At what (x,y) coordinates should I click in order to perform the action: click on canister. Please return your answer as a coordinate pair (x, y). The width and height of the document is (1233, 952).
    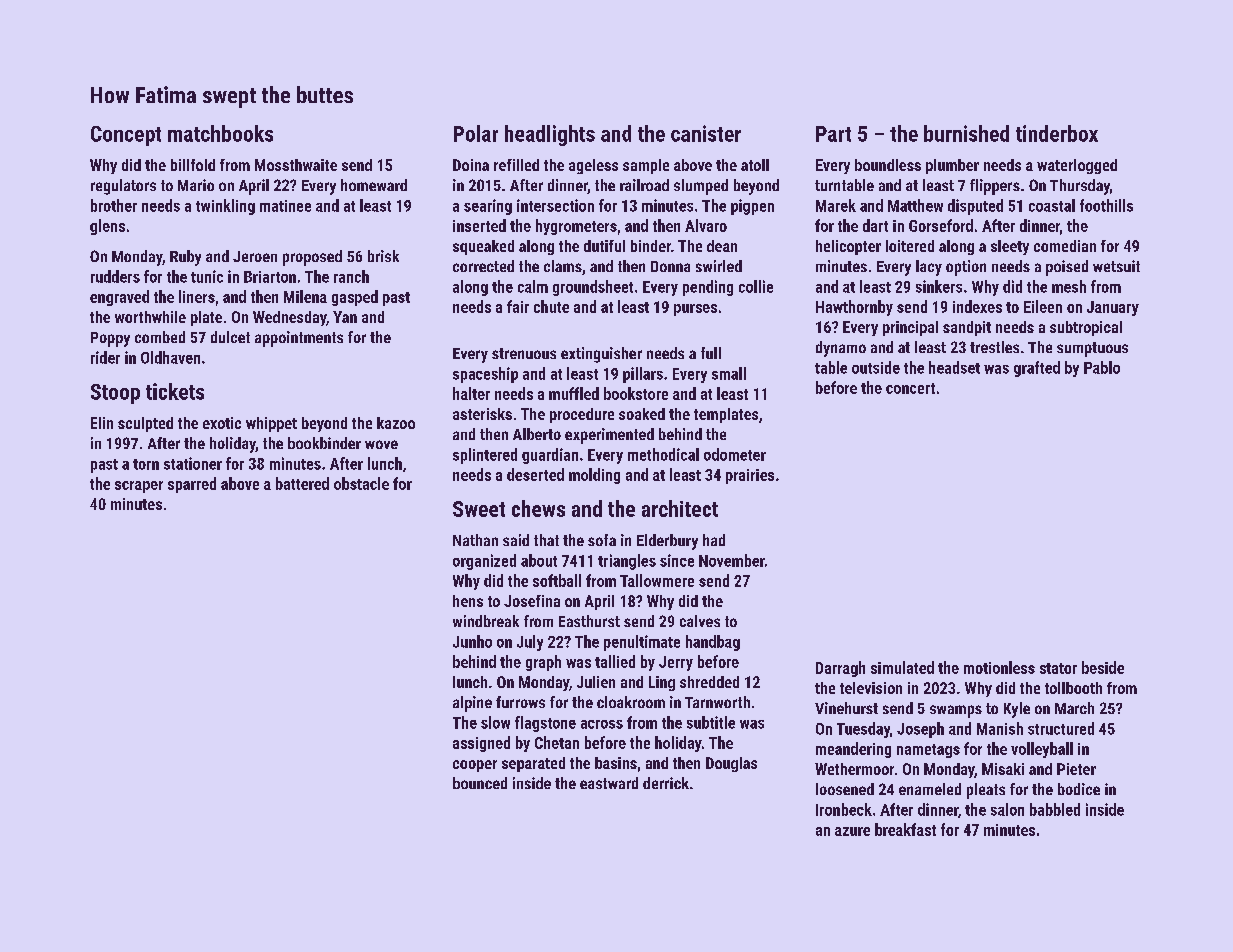
    Looking at the image, I should click on (706, 133).
